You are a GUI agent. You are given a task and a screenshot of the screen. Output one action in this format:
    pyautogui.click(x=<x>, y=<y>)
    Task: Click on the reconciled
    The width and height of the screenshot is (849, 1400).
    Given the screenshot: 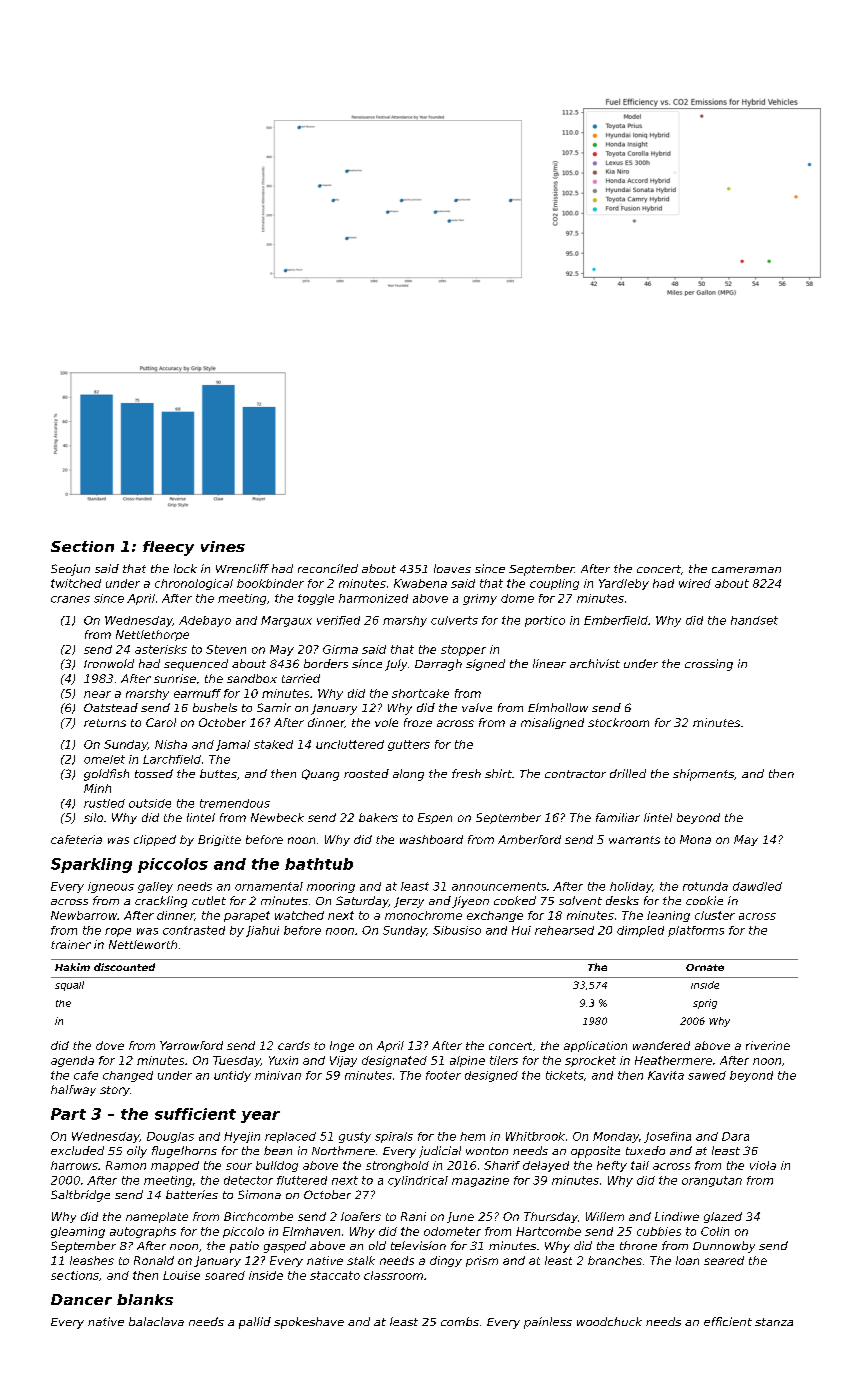 What is the action you would take?
    pyautogui.click(x=328, y=568)
